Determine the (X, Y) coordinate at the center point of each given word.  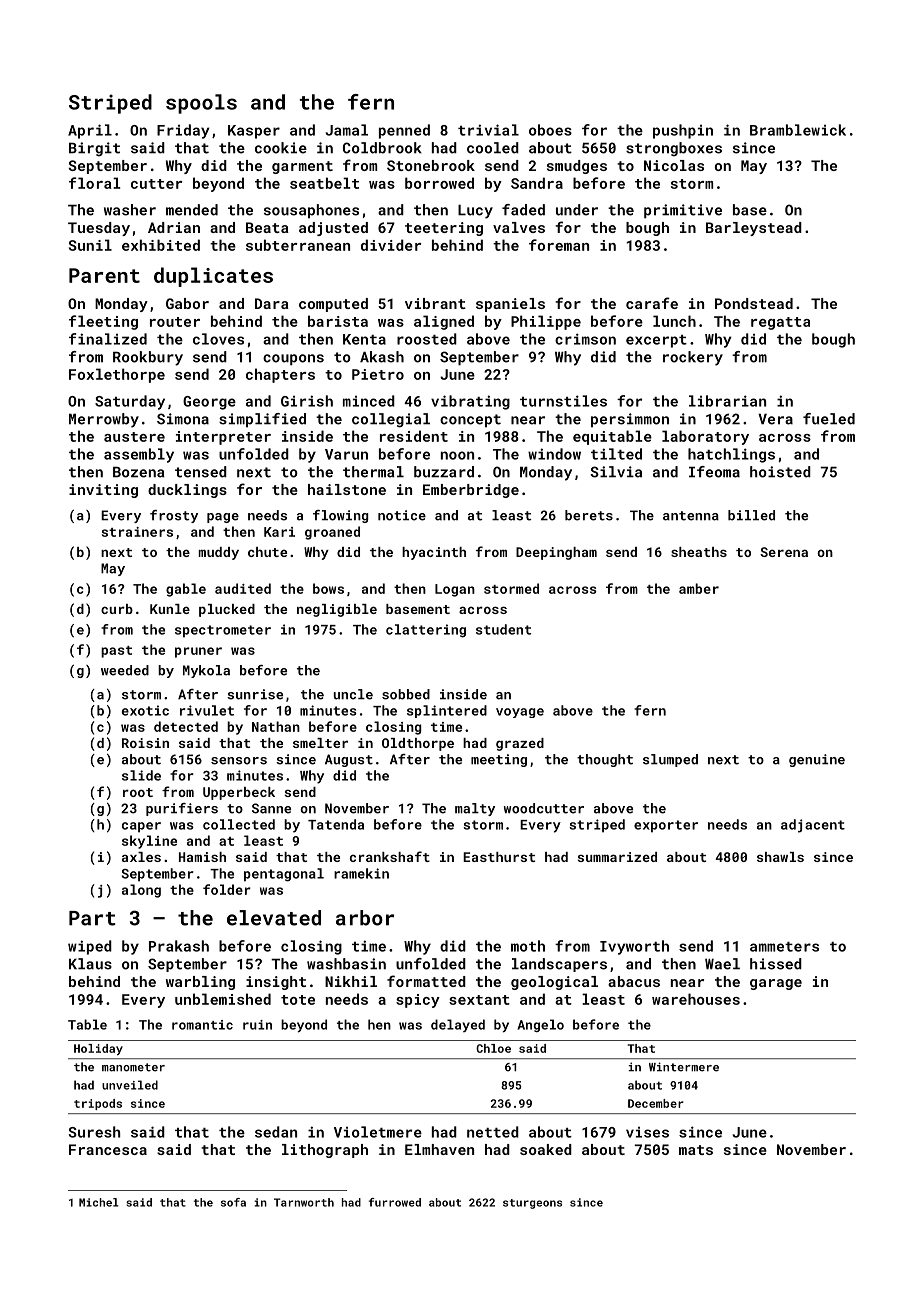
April (90, 131)
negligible (337, 610)
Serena (784, 552)
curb (117, 609)
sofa (233, 1202)
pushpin (683, 131)
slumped (670, 760)
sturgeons (532, 1204)
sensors (239, 761)
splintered (447, 711)
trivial (488, 130)
